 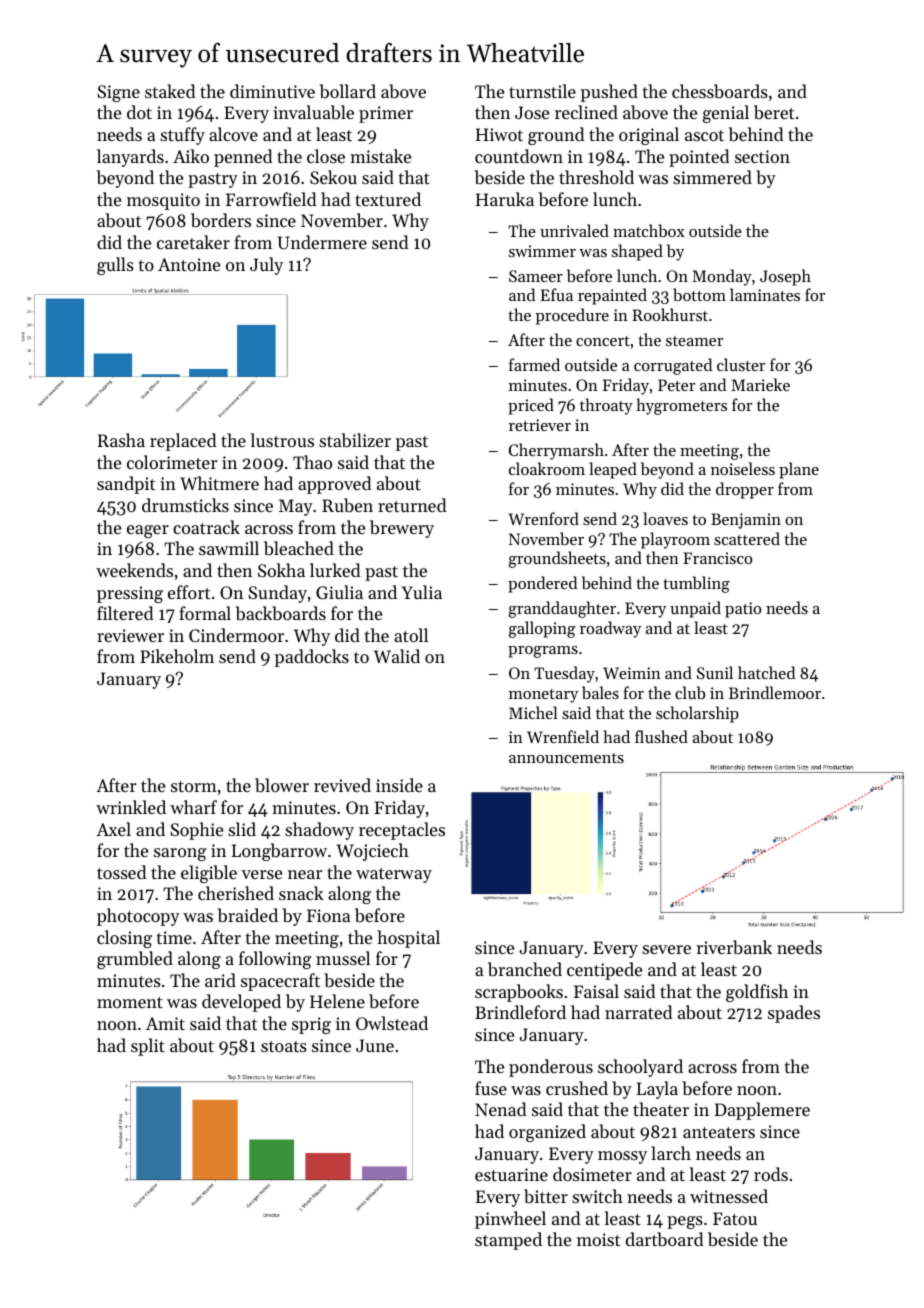 I want to click on gulls, so click(x=115, y=266).
